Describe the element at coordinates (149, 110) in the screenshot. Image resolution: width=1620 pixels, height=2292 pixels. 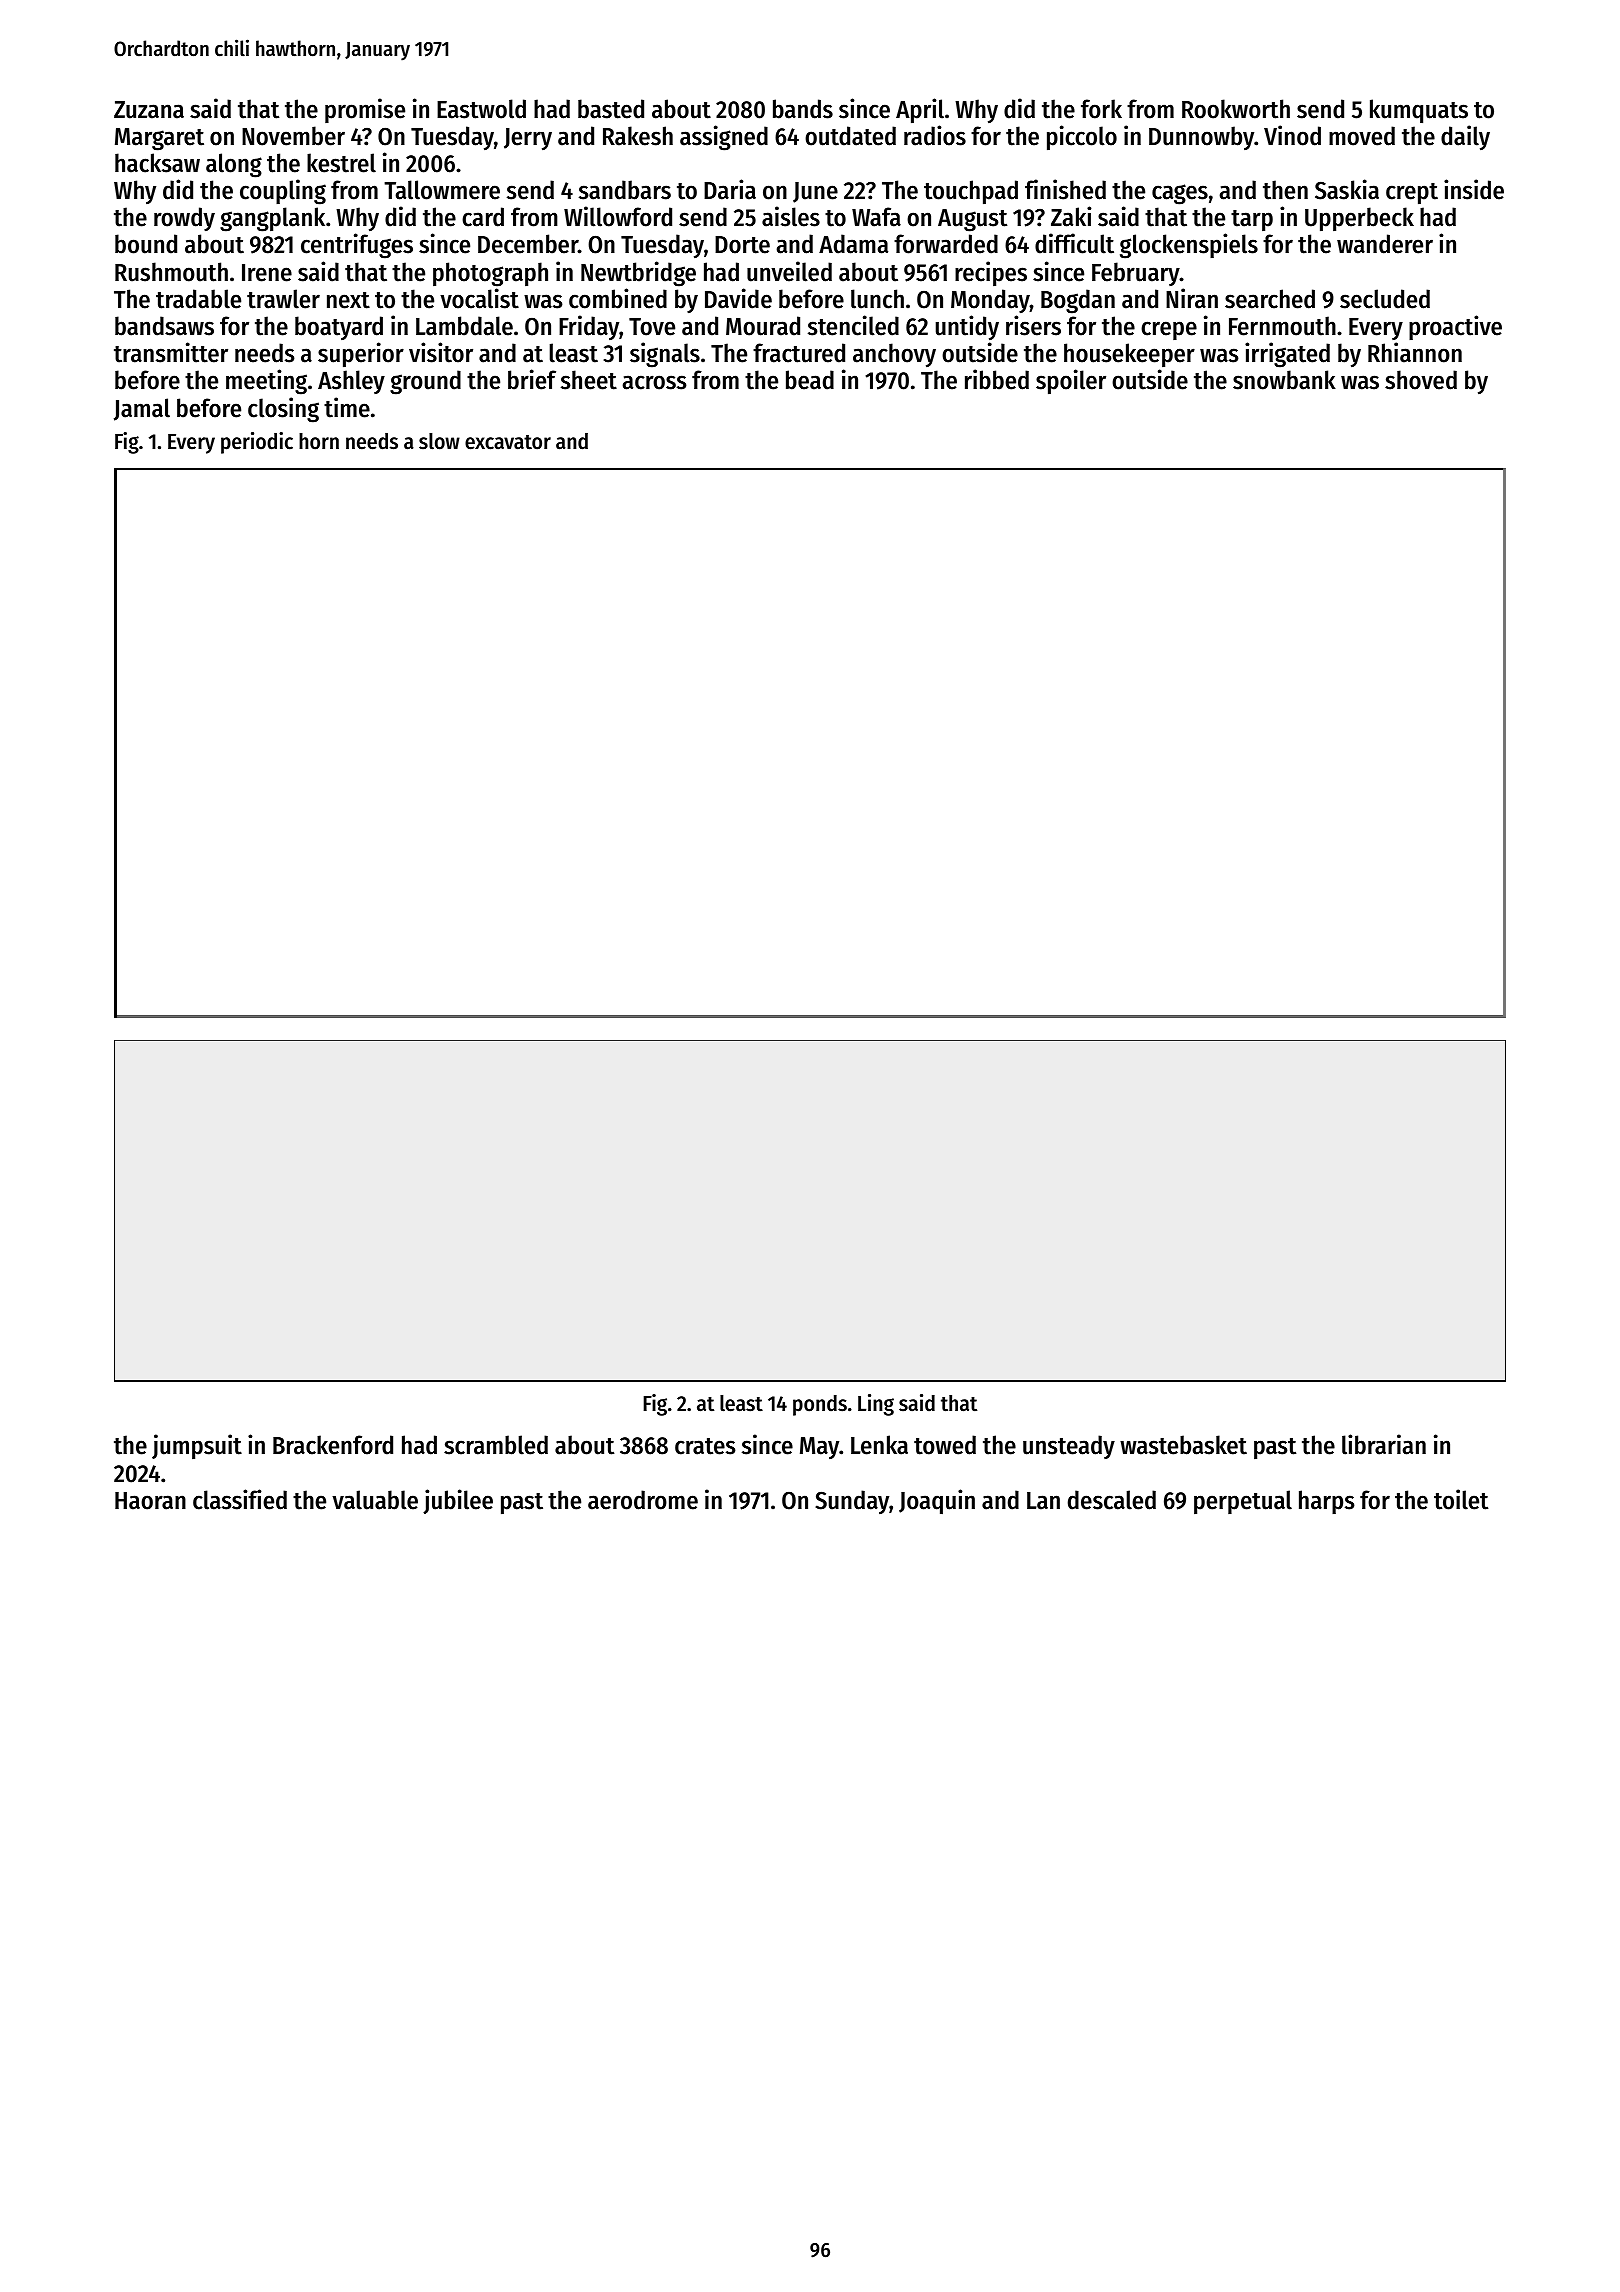
I see `Zuzana` at that location.
